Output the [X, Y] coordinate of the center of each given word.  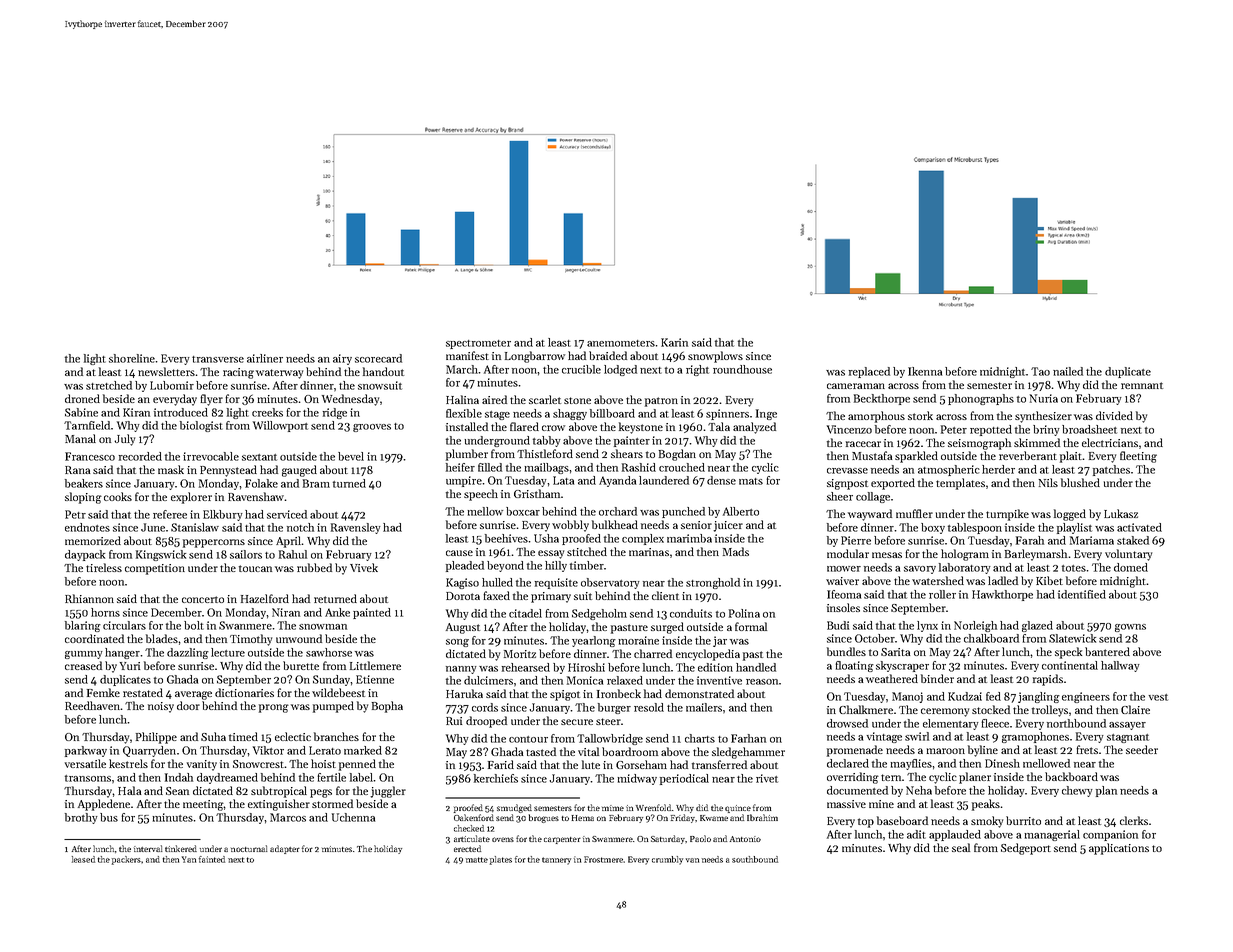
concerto [203, 599]
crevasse [847, 471]
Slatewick [1072, 638]
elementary [951, 724]
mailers [704, 707]
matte [477, 860]
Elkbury [223, 515]
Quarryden [149, 751]
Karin [674, 342]
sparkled [916, 457]
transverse [218, 359]
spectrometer [478, 344]
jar [720, 641]
